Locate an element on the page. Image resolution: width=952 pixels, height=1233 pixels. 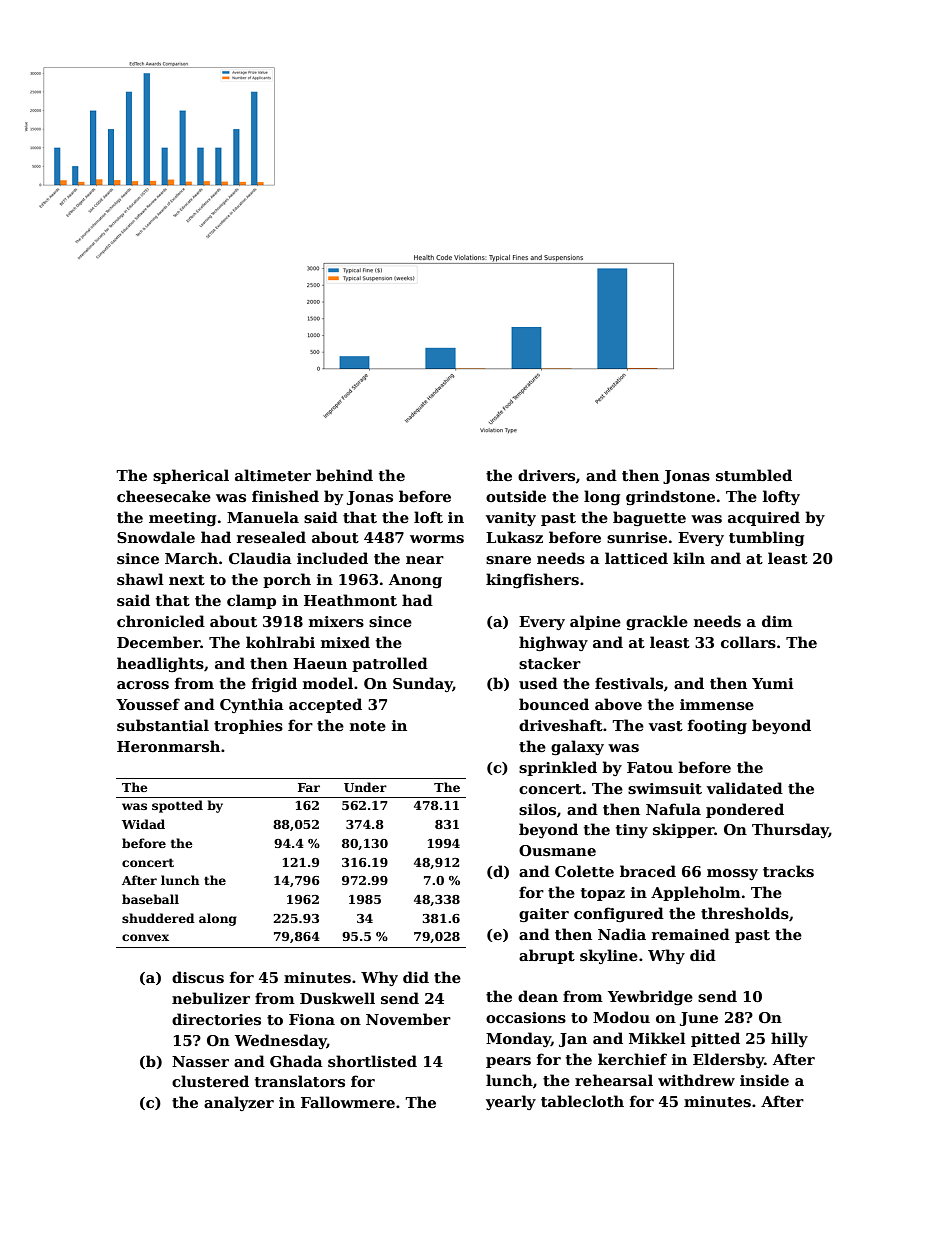
dim is located at coordinates (777, 621).
